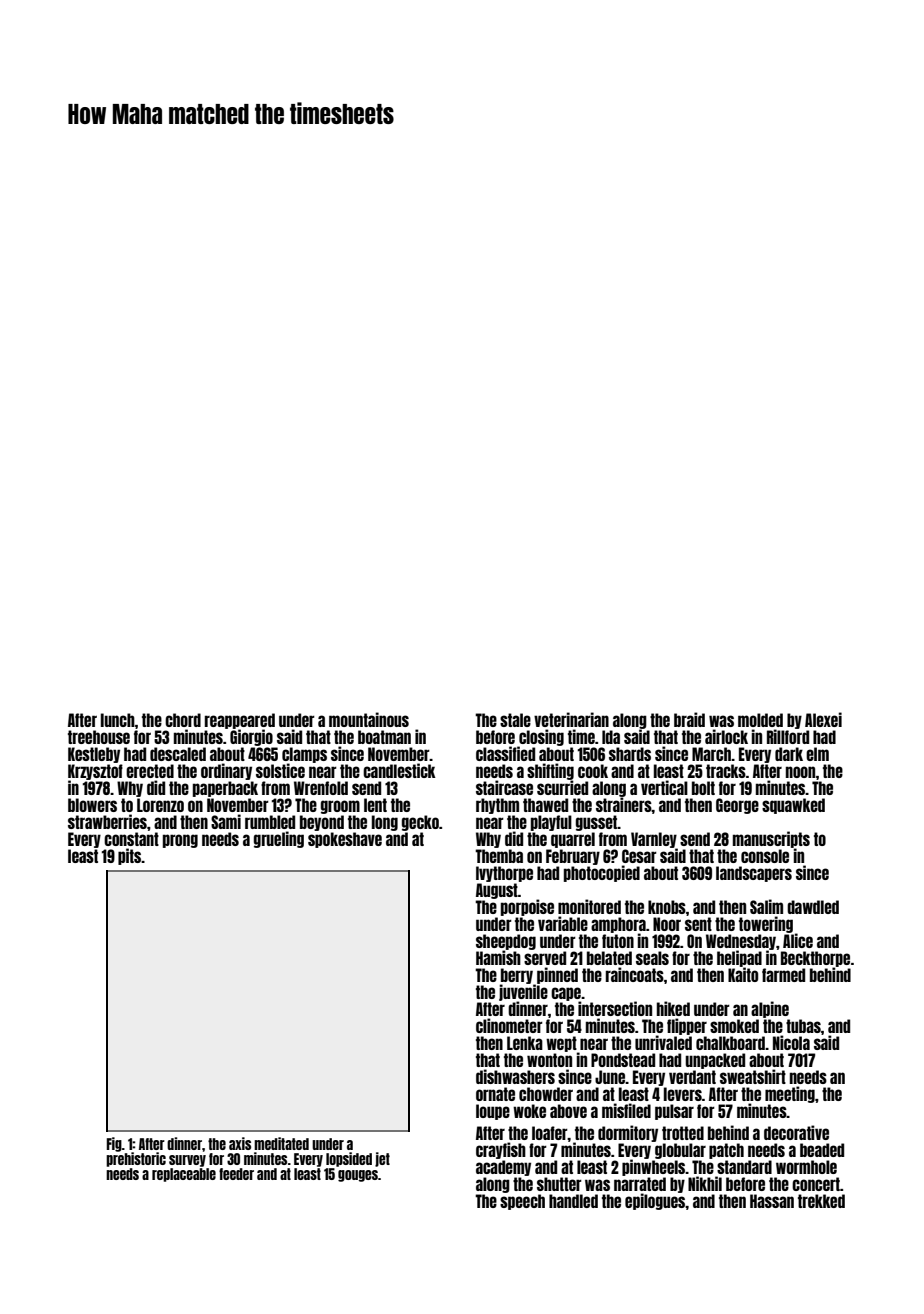 The width and height of the image is (924, 1314). I want to click on beaded, so click(822, 1150).
